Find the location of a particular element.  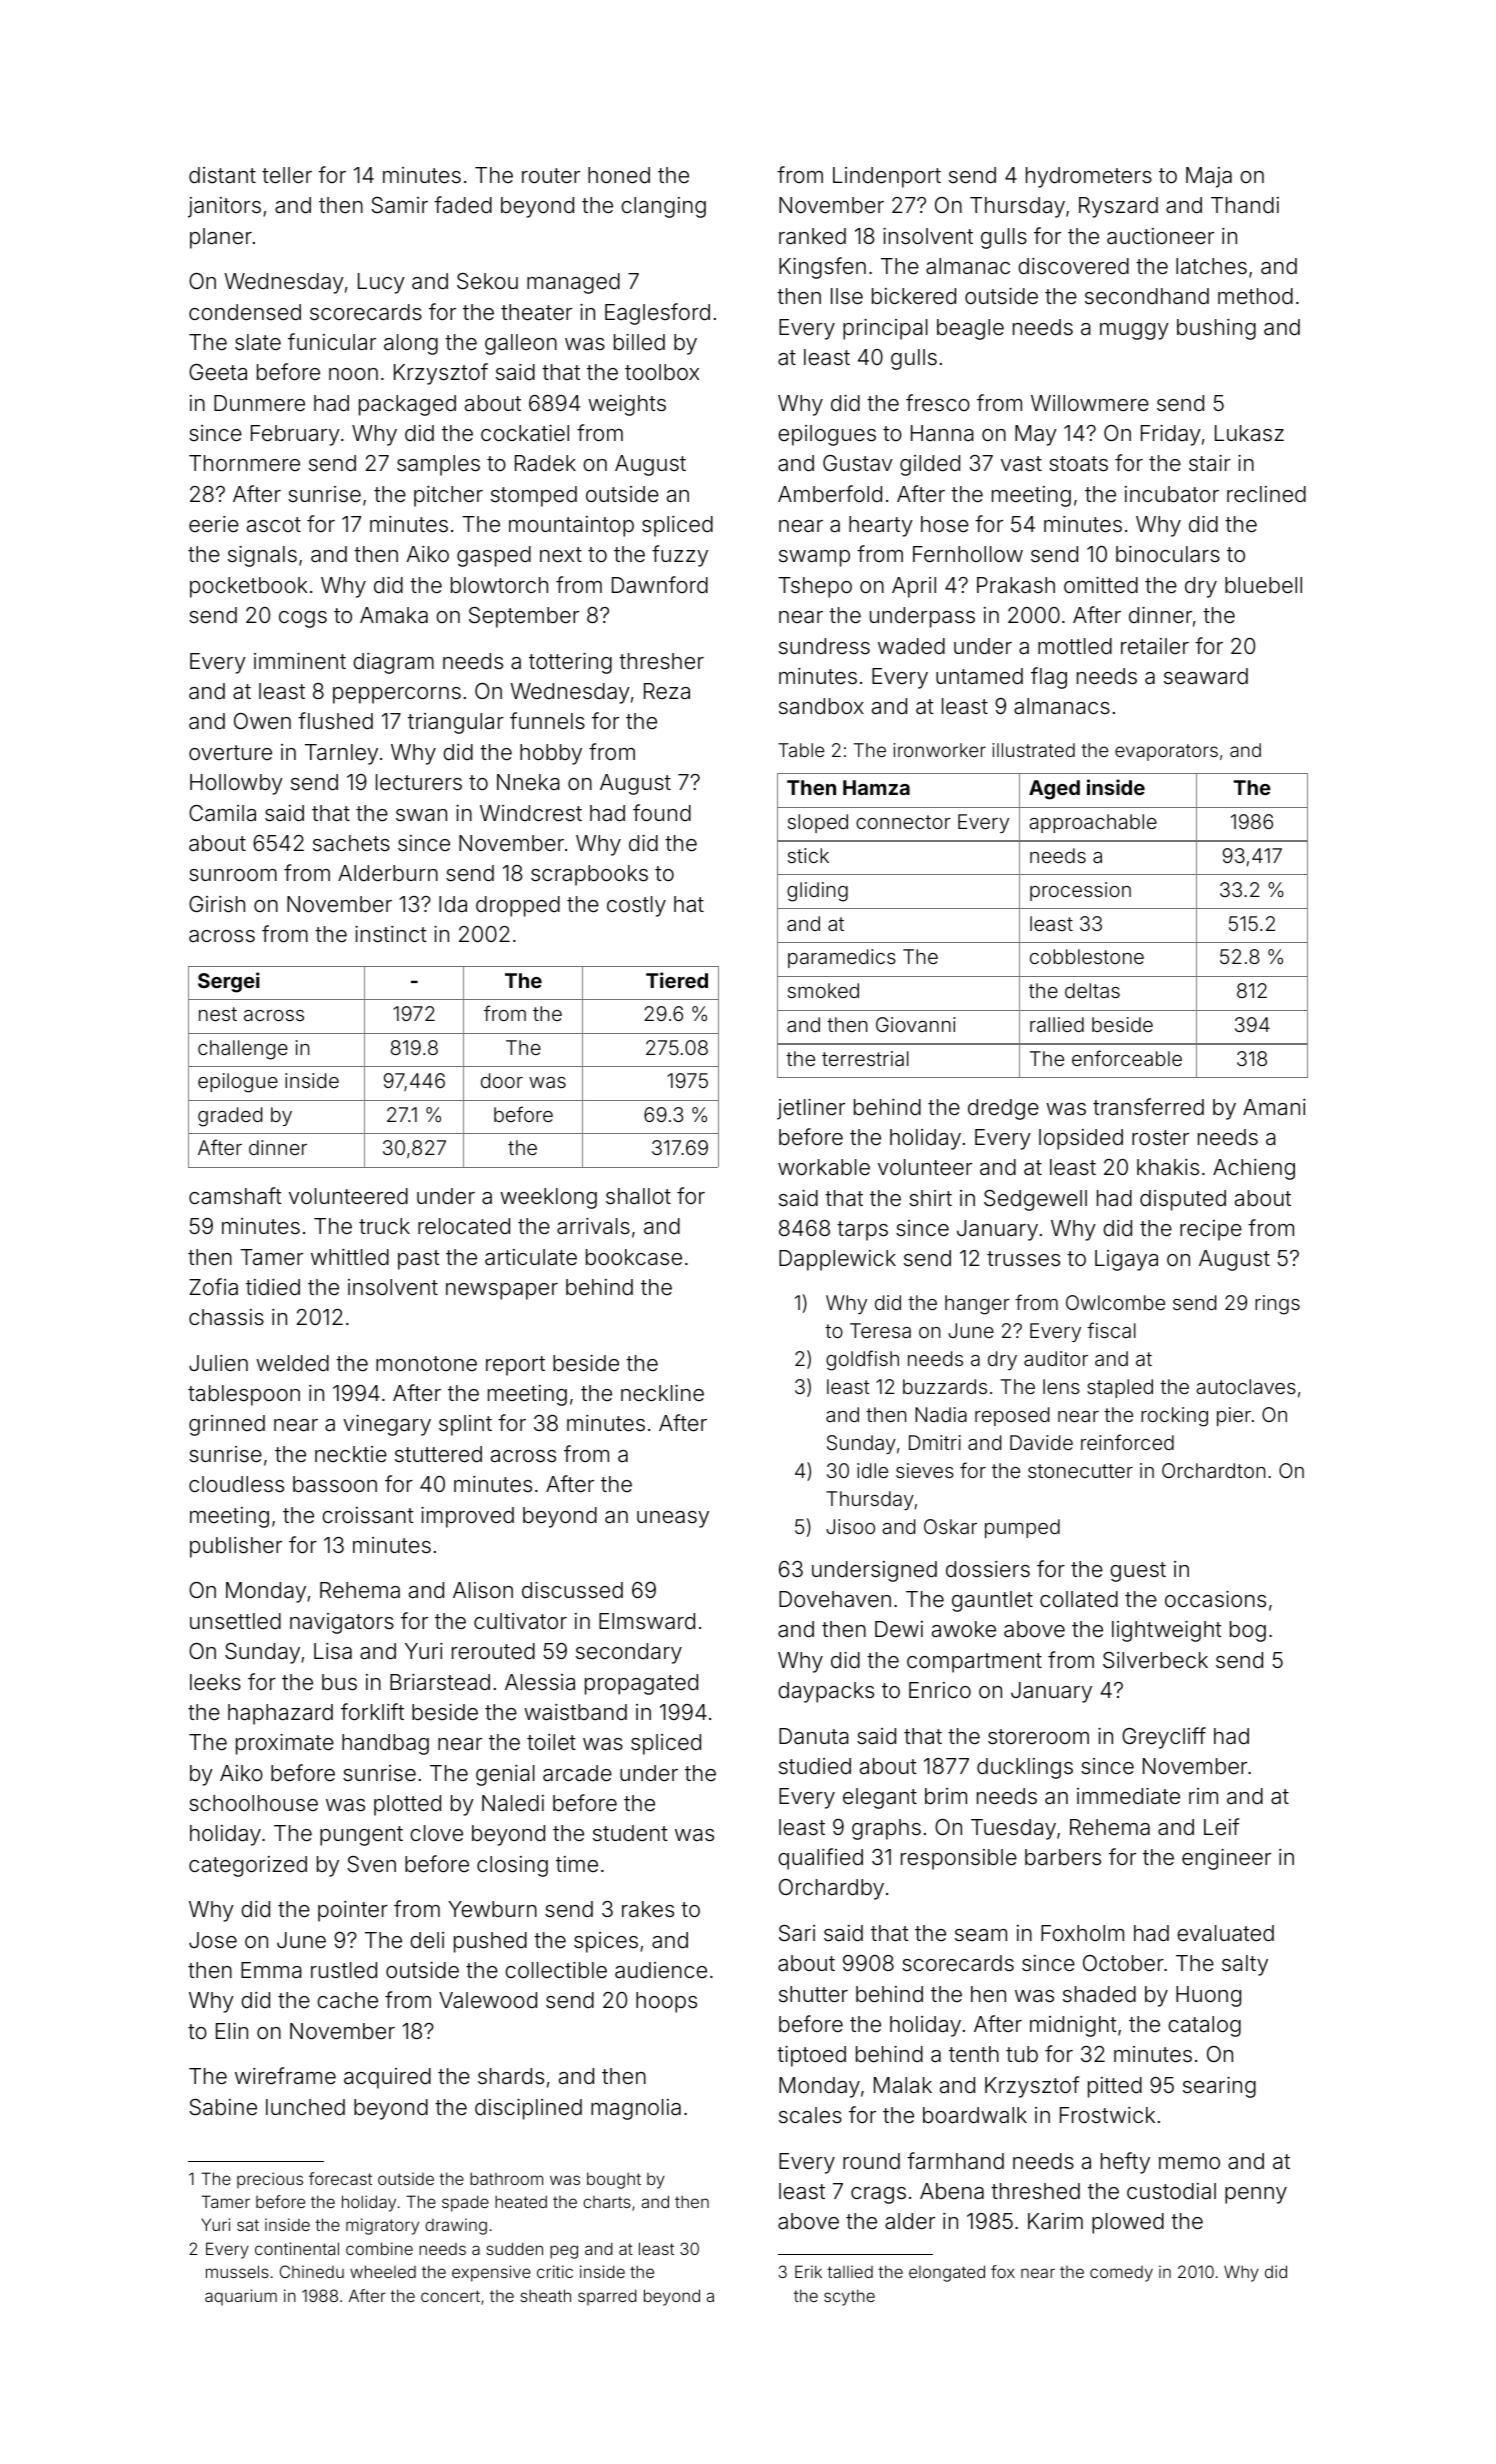

Dewi is located at coordinates (899, 1629).
